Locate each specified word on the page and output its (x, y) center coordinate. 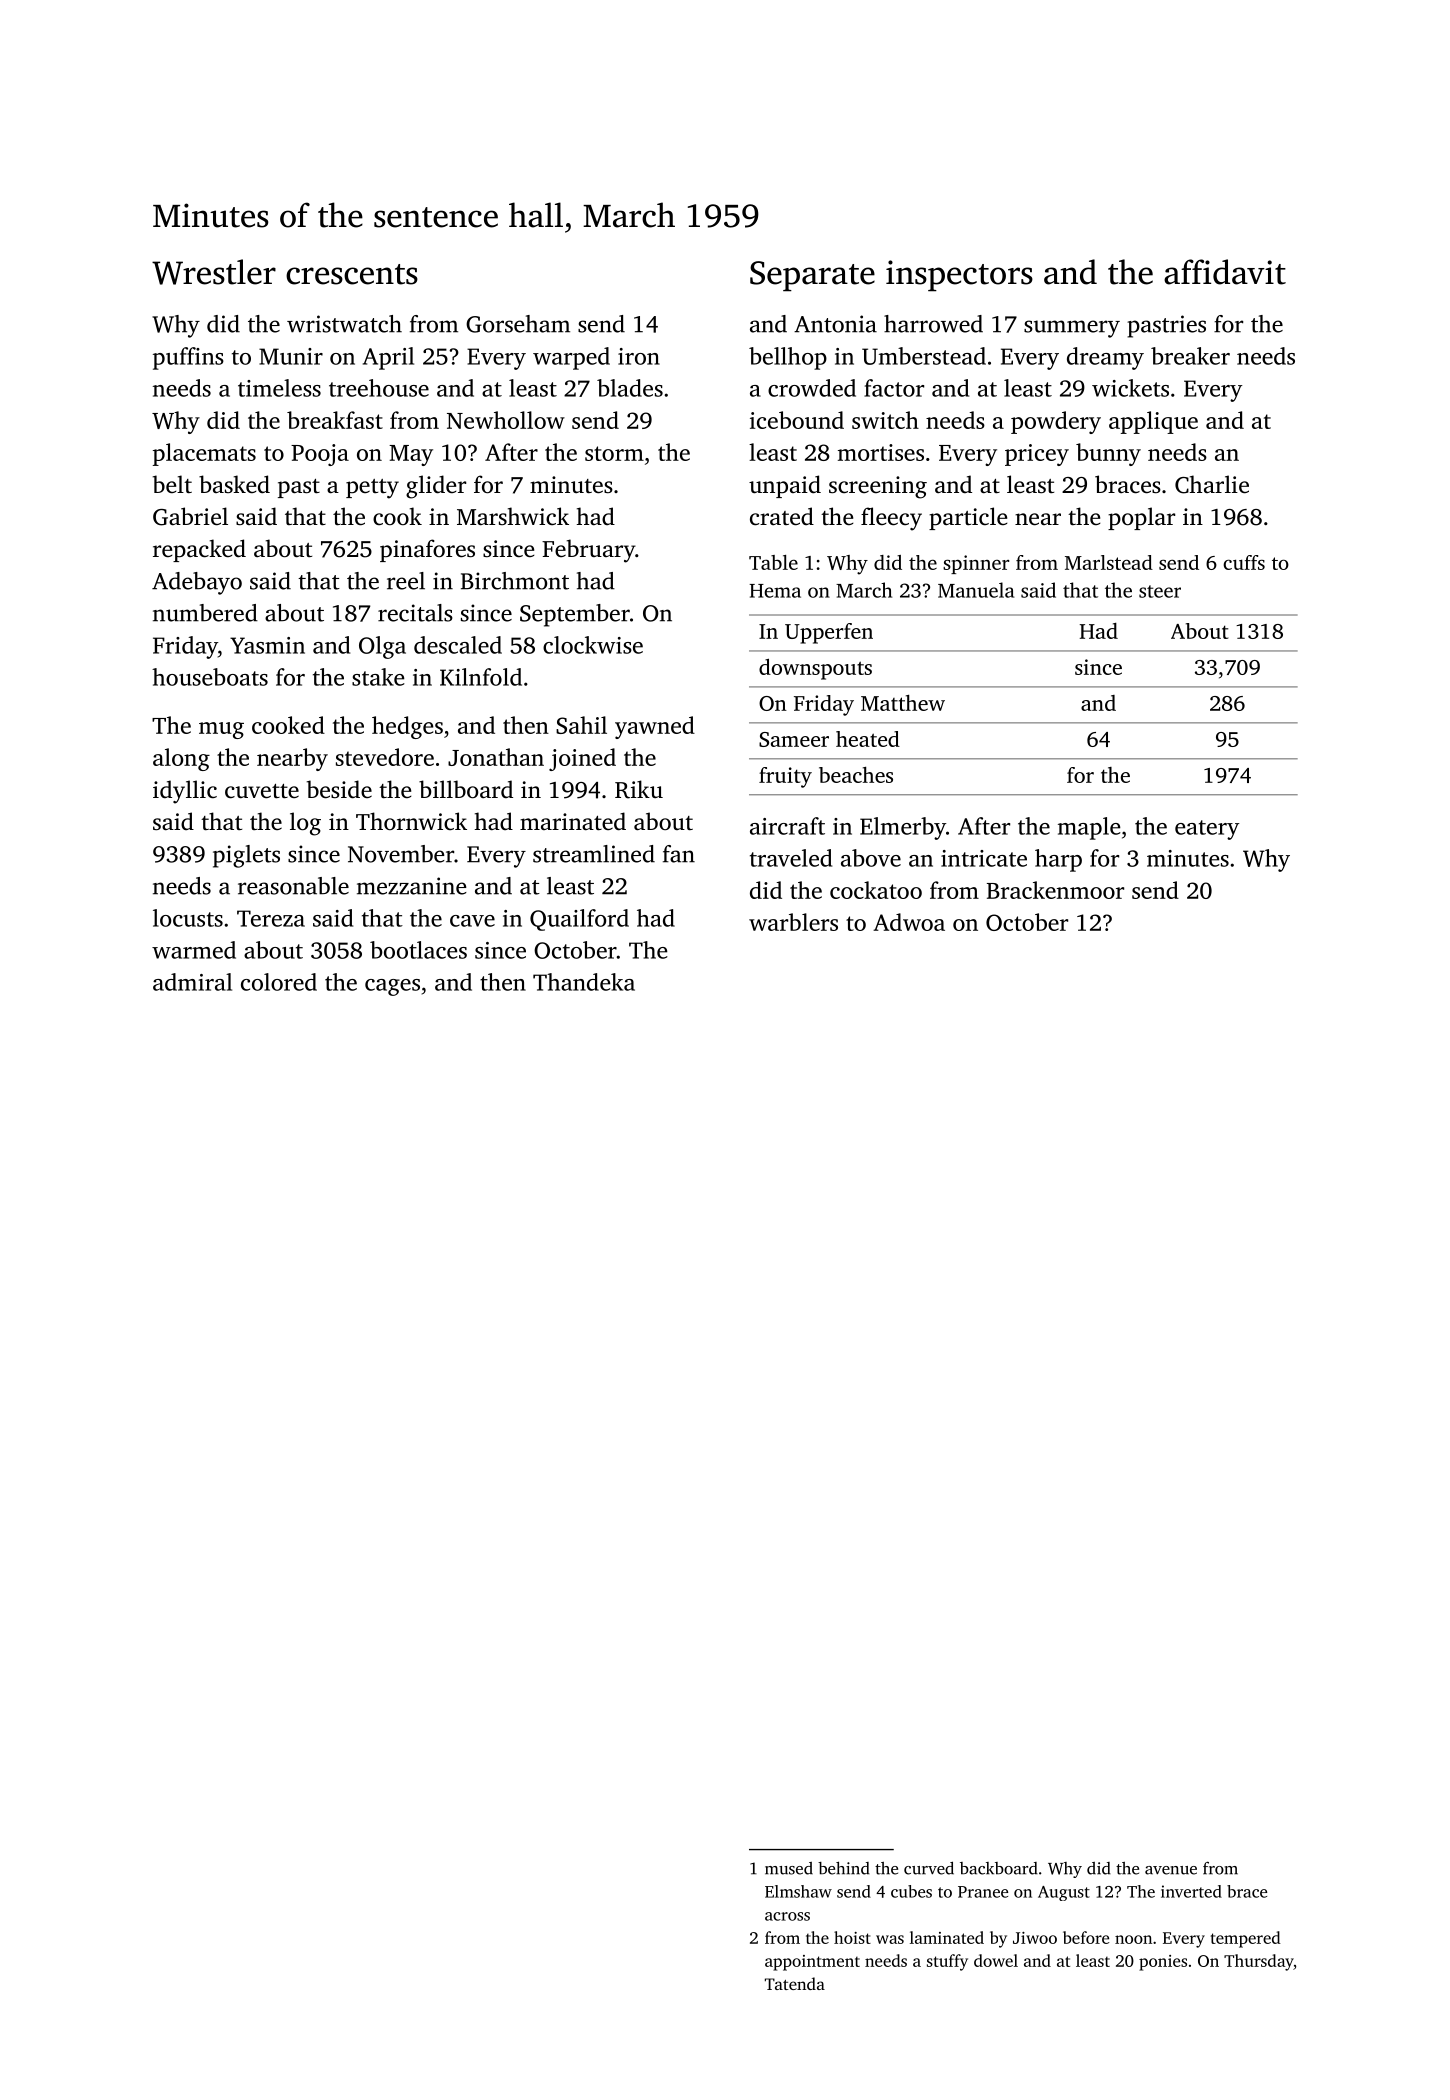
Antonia (835, 324)
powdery (1056, 422)
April (388, 358)
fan (679, 854)
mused (789, 1868)
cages (392, 987)
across (787, 1916)
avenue (1171, 1870)
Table (773, 562)
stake (378, 677)
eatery (1207, 830)
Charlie (1212, 484)
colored (279, 982)
